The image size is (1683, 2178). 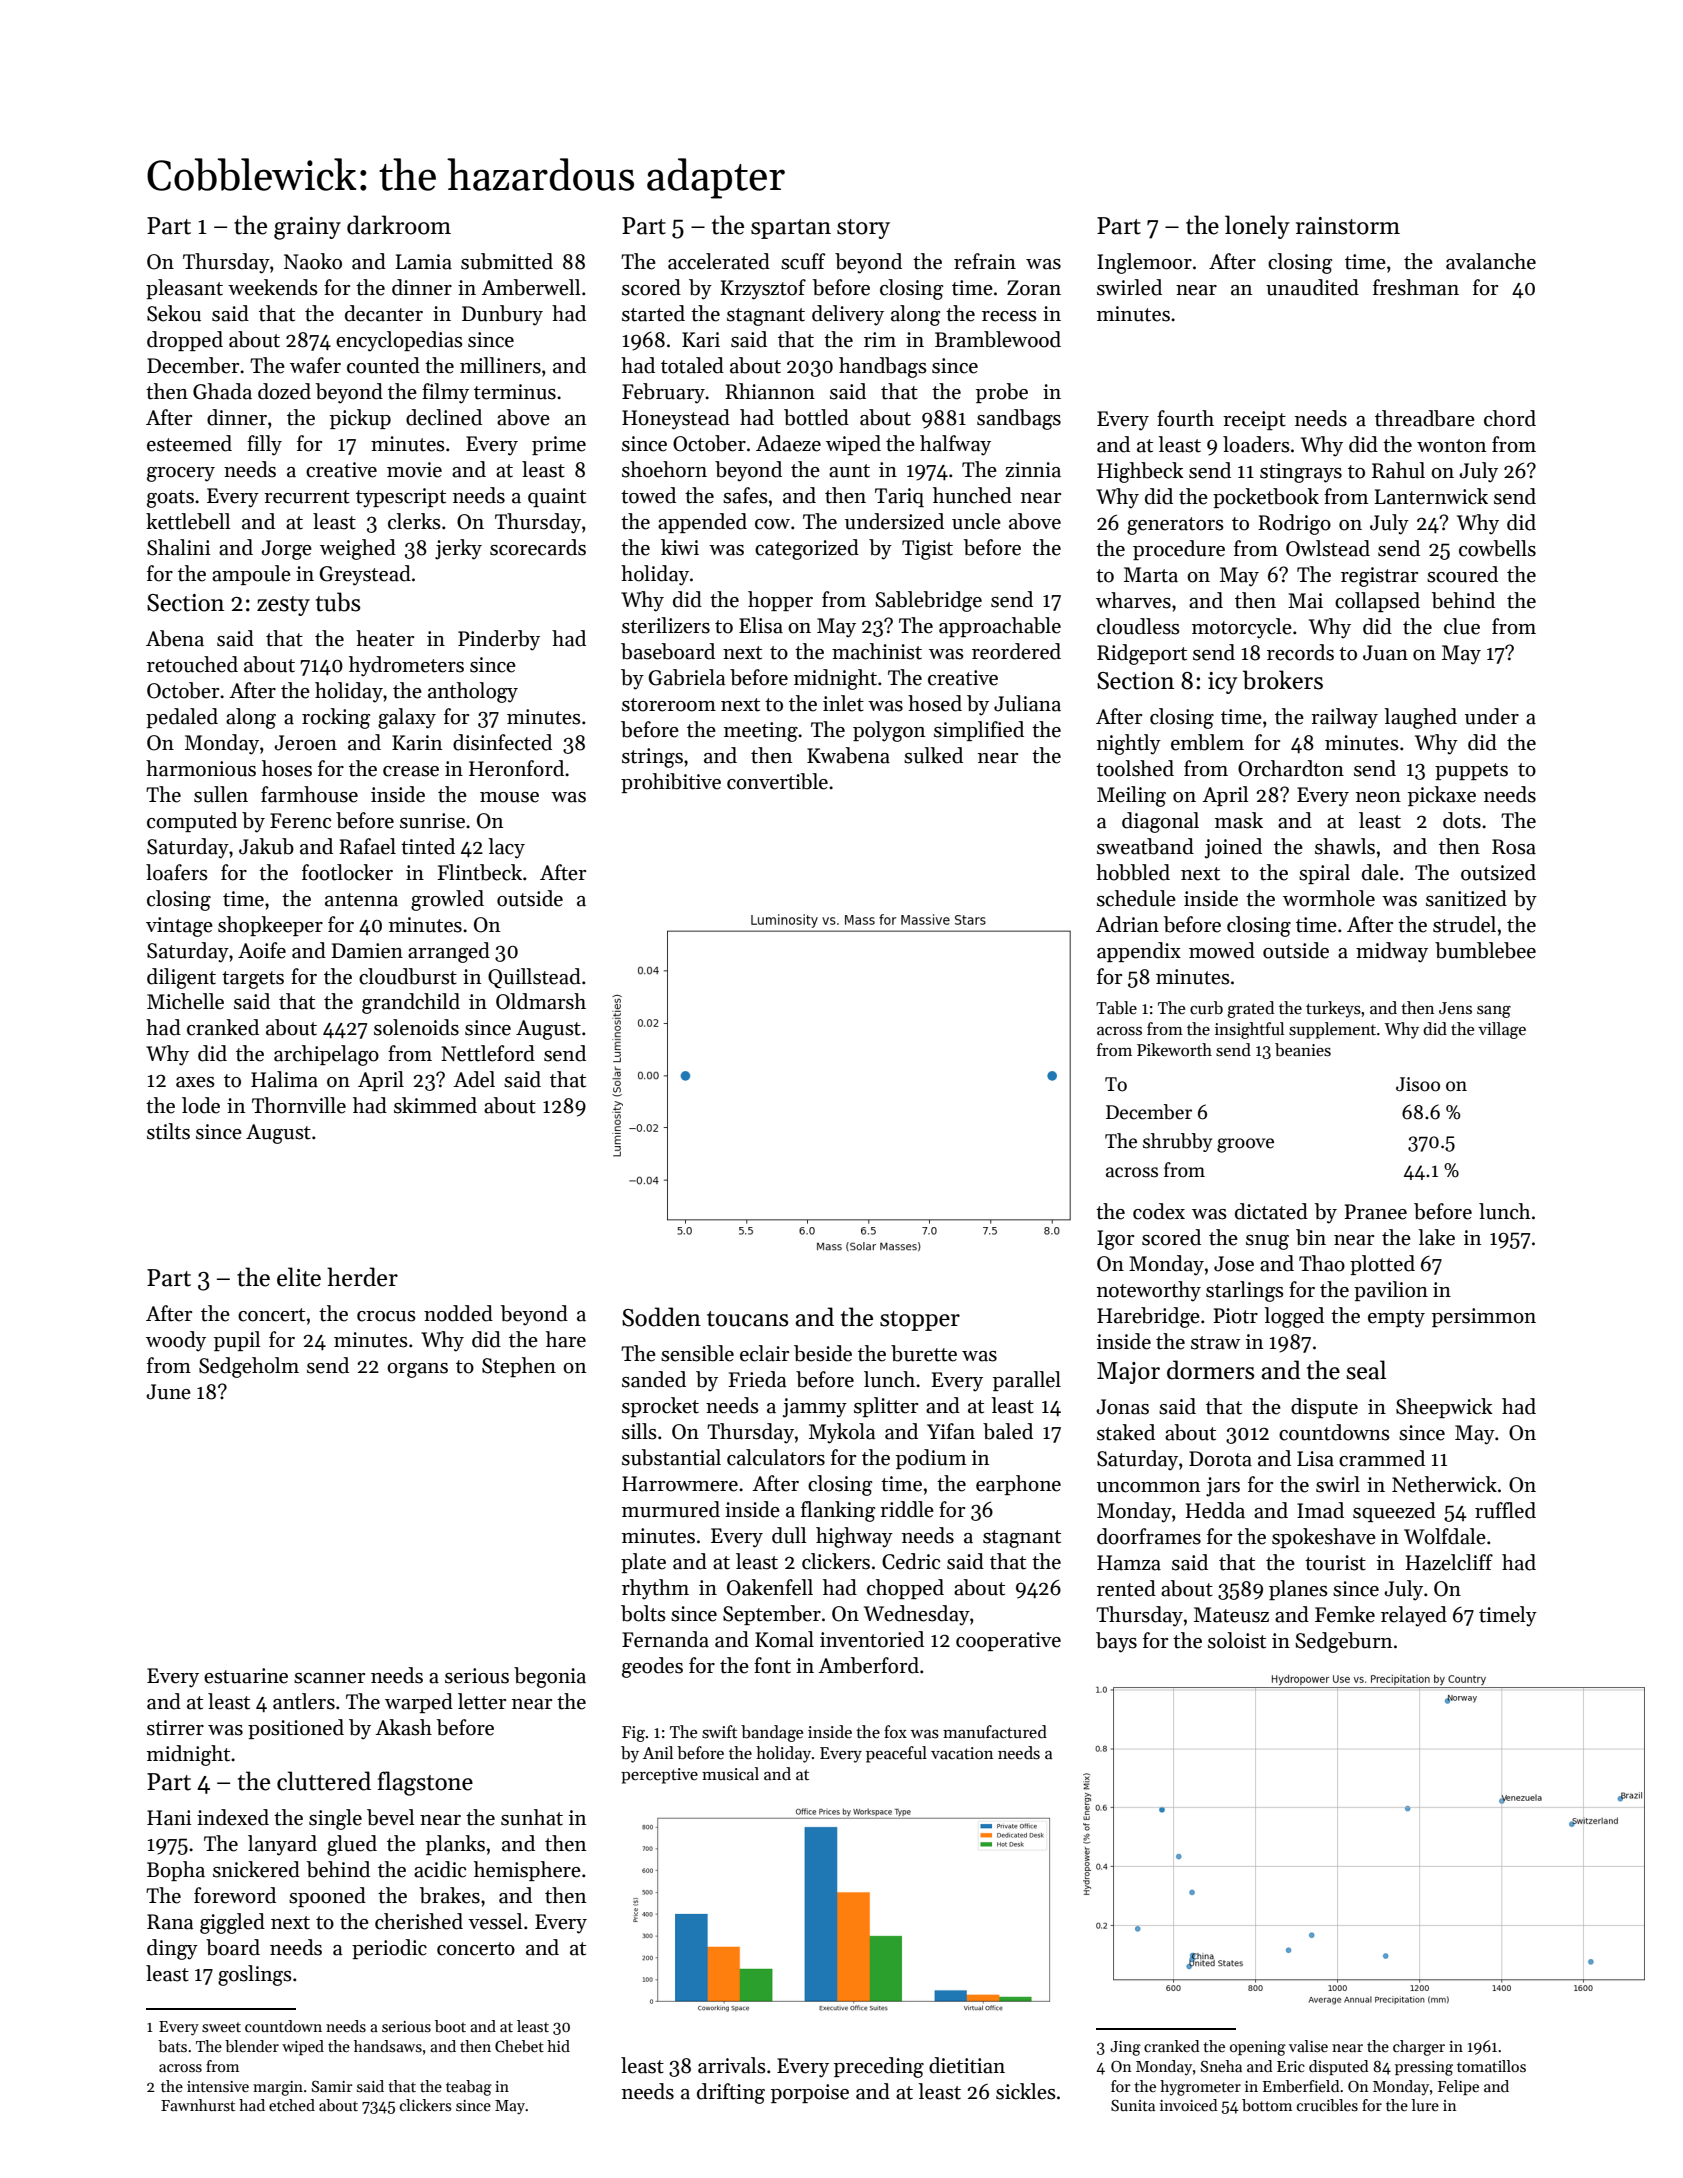 I want to click on inlet, so click(x=843, y=703).
